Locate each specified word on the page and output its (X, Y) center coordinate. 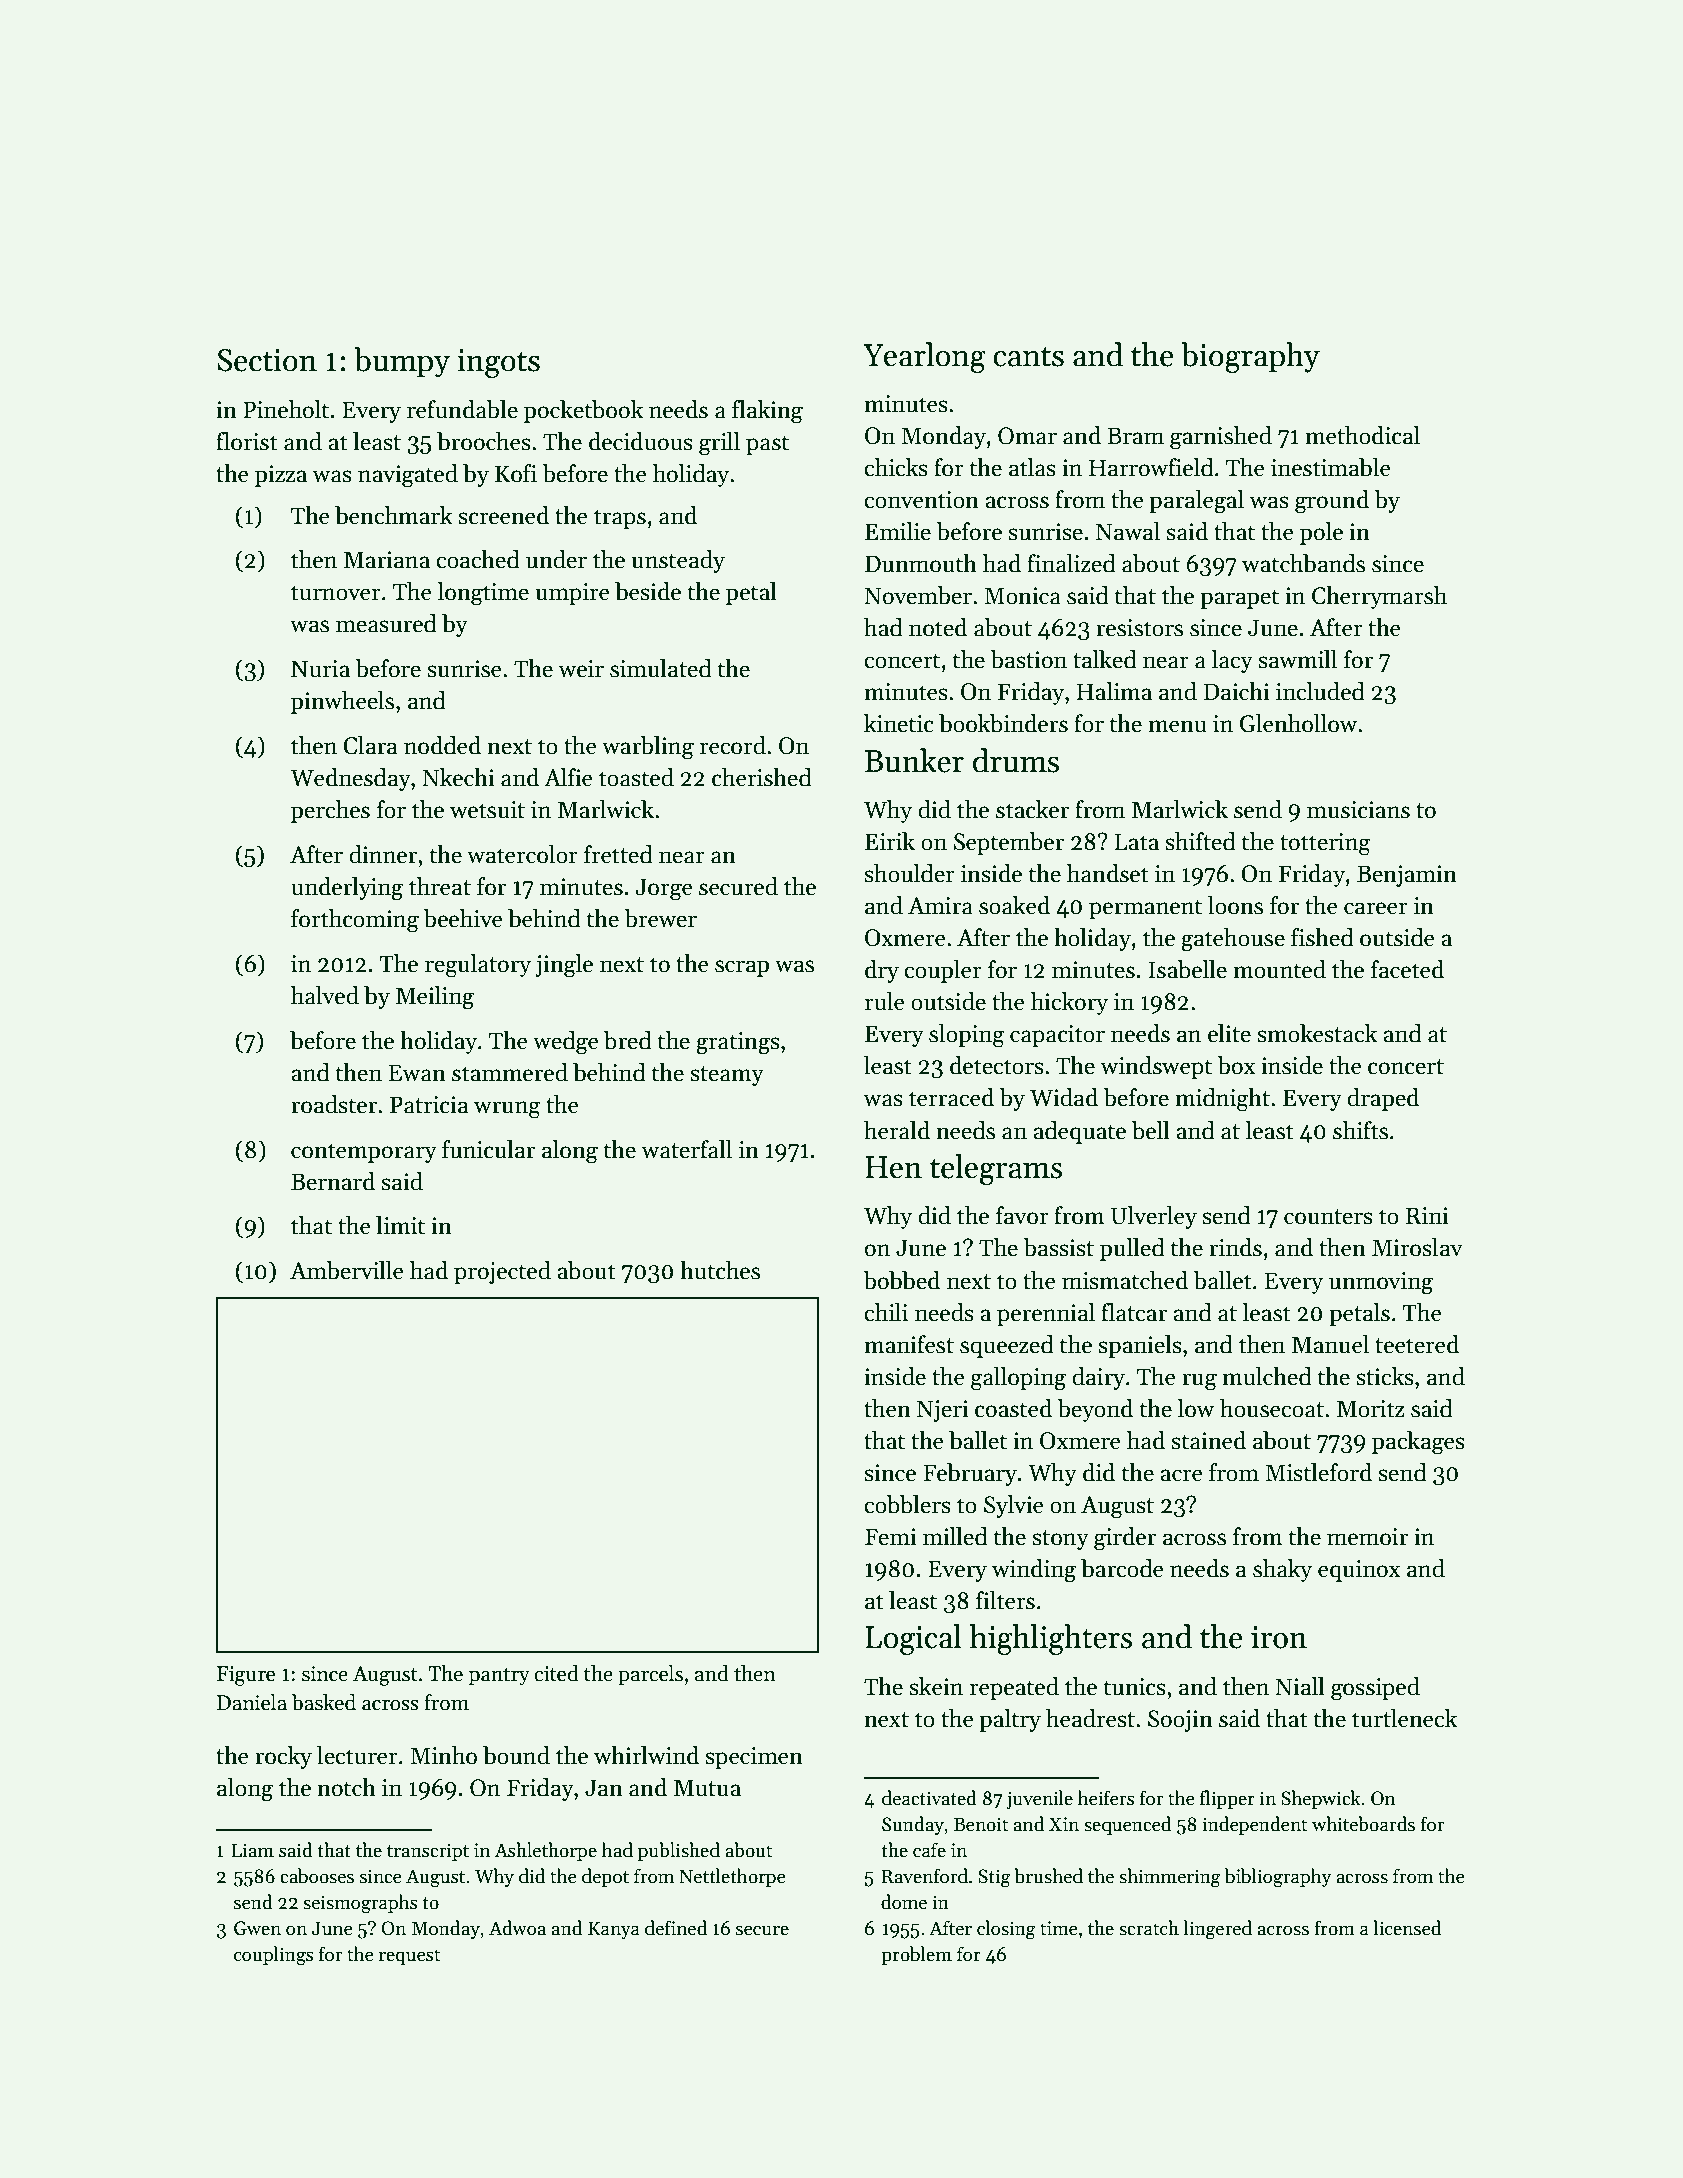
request (409, 1957)
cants (1028, 356)
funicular (488, 1149)
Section (267, 360)
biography (1250, 358)
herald (897, 1130)
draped (1383, 1099)
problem (916, 1955)
